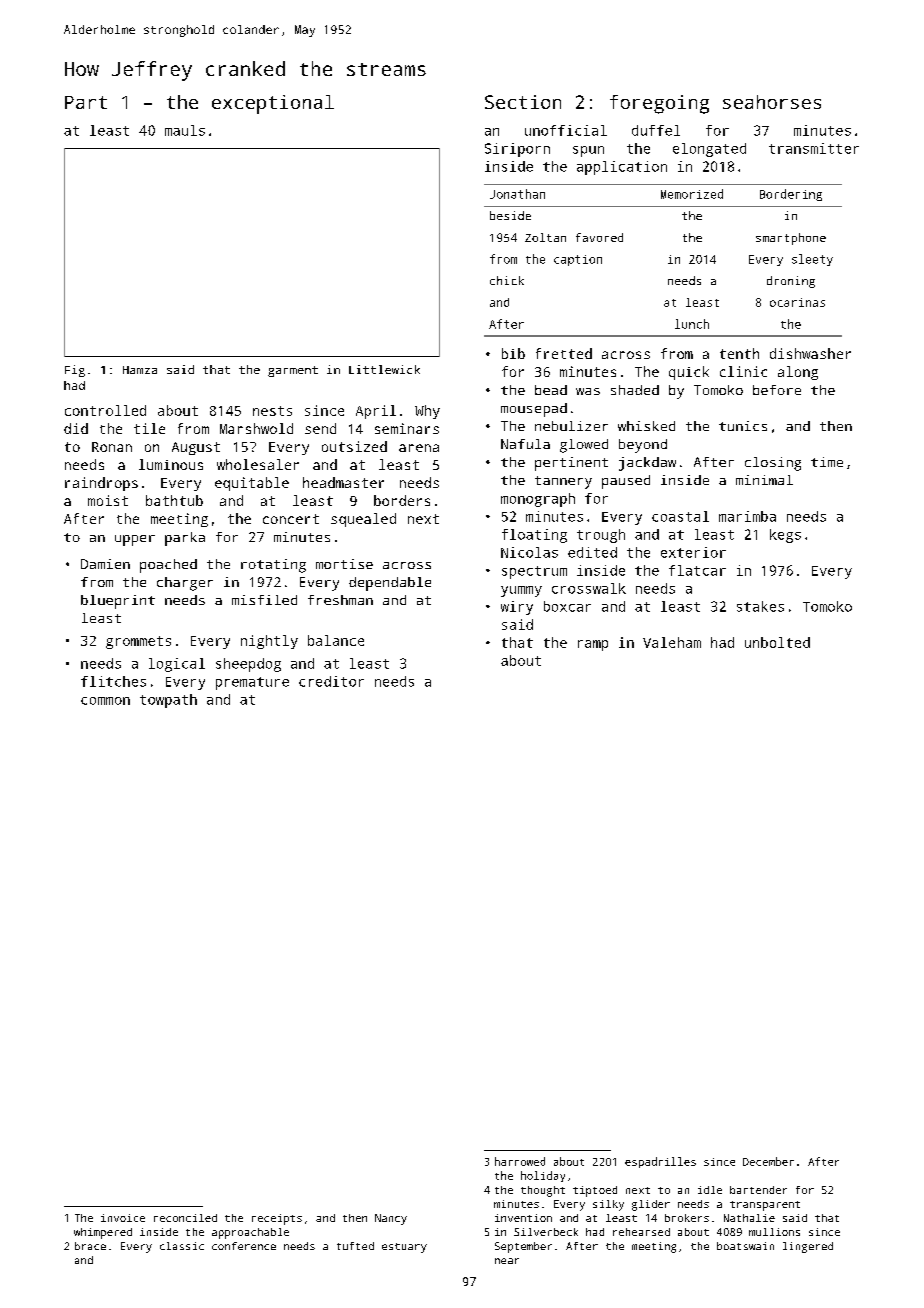 The width and height of the page is (924, 1308). What do you see at coordinates (105, 701) in the page?
I see `common` at bounding box center [105, 701].
